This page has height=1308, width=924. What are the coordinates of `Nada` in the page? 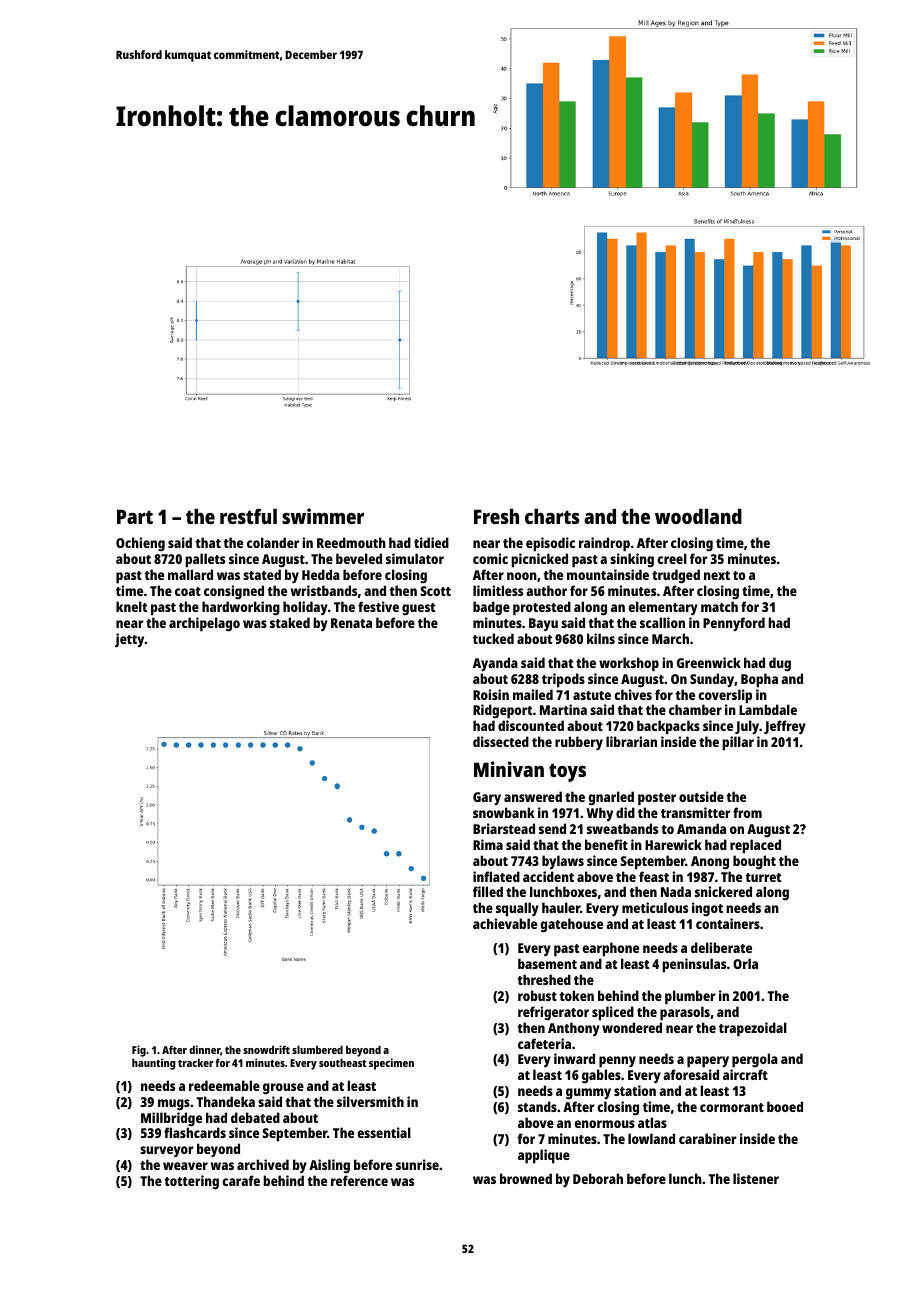 It's located at (676, 891).
